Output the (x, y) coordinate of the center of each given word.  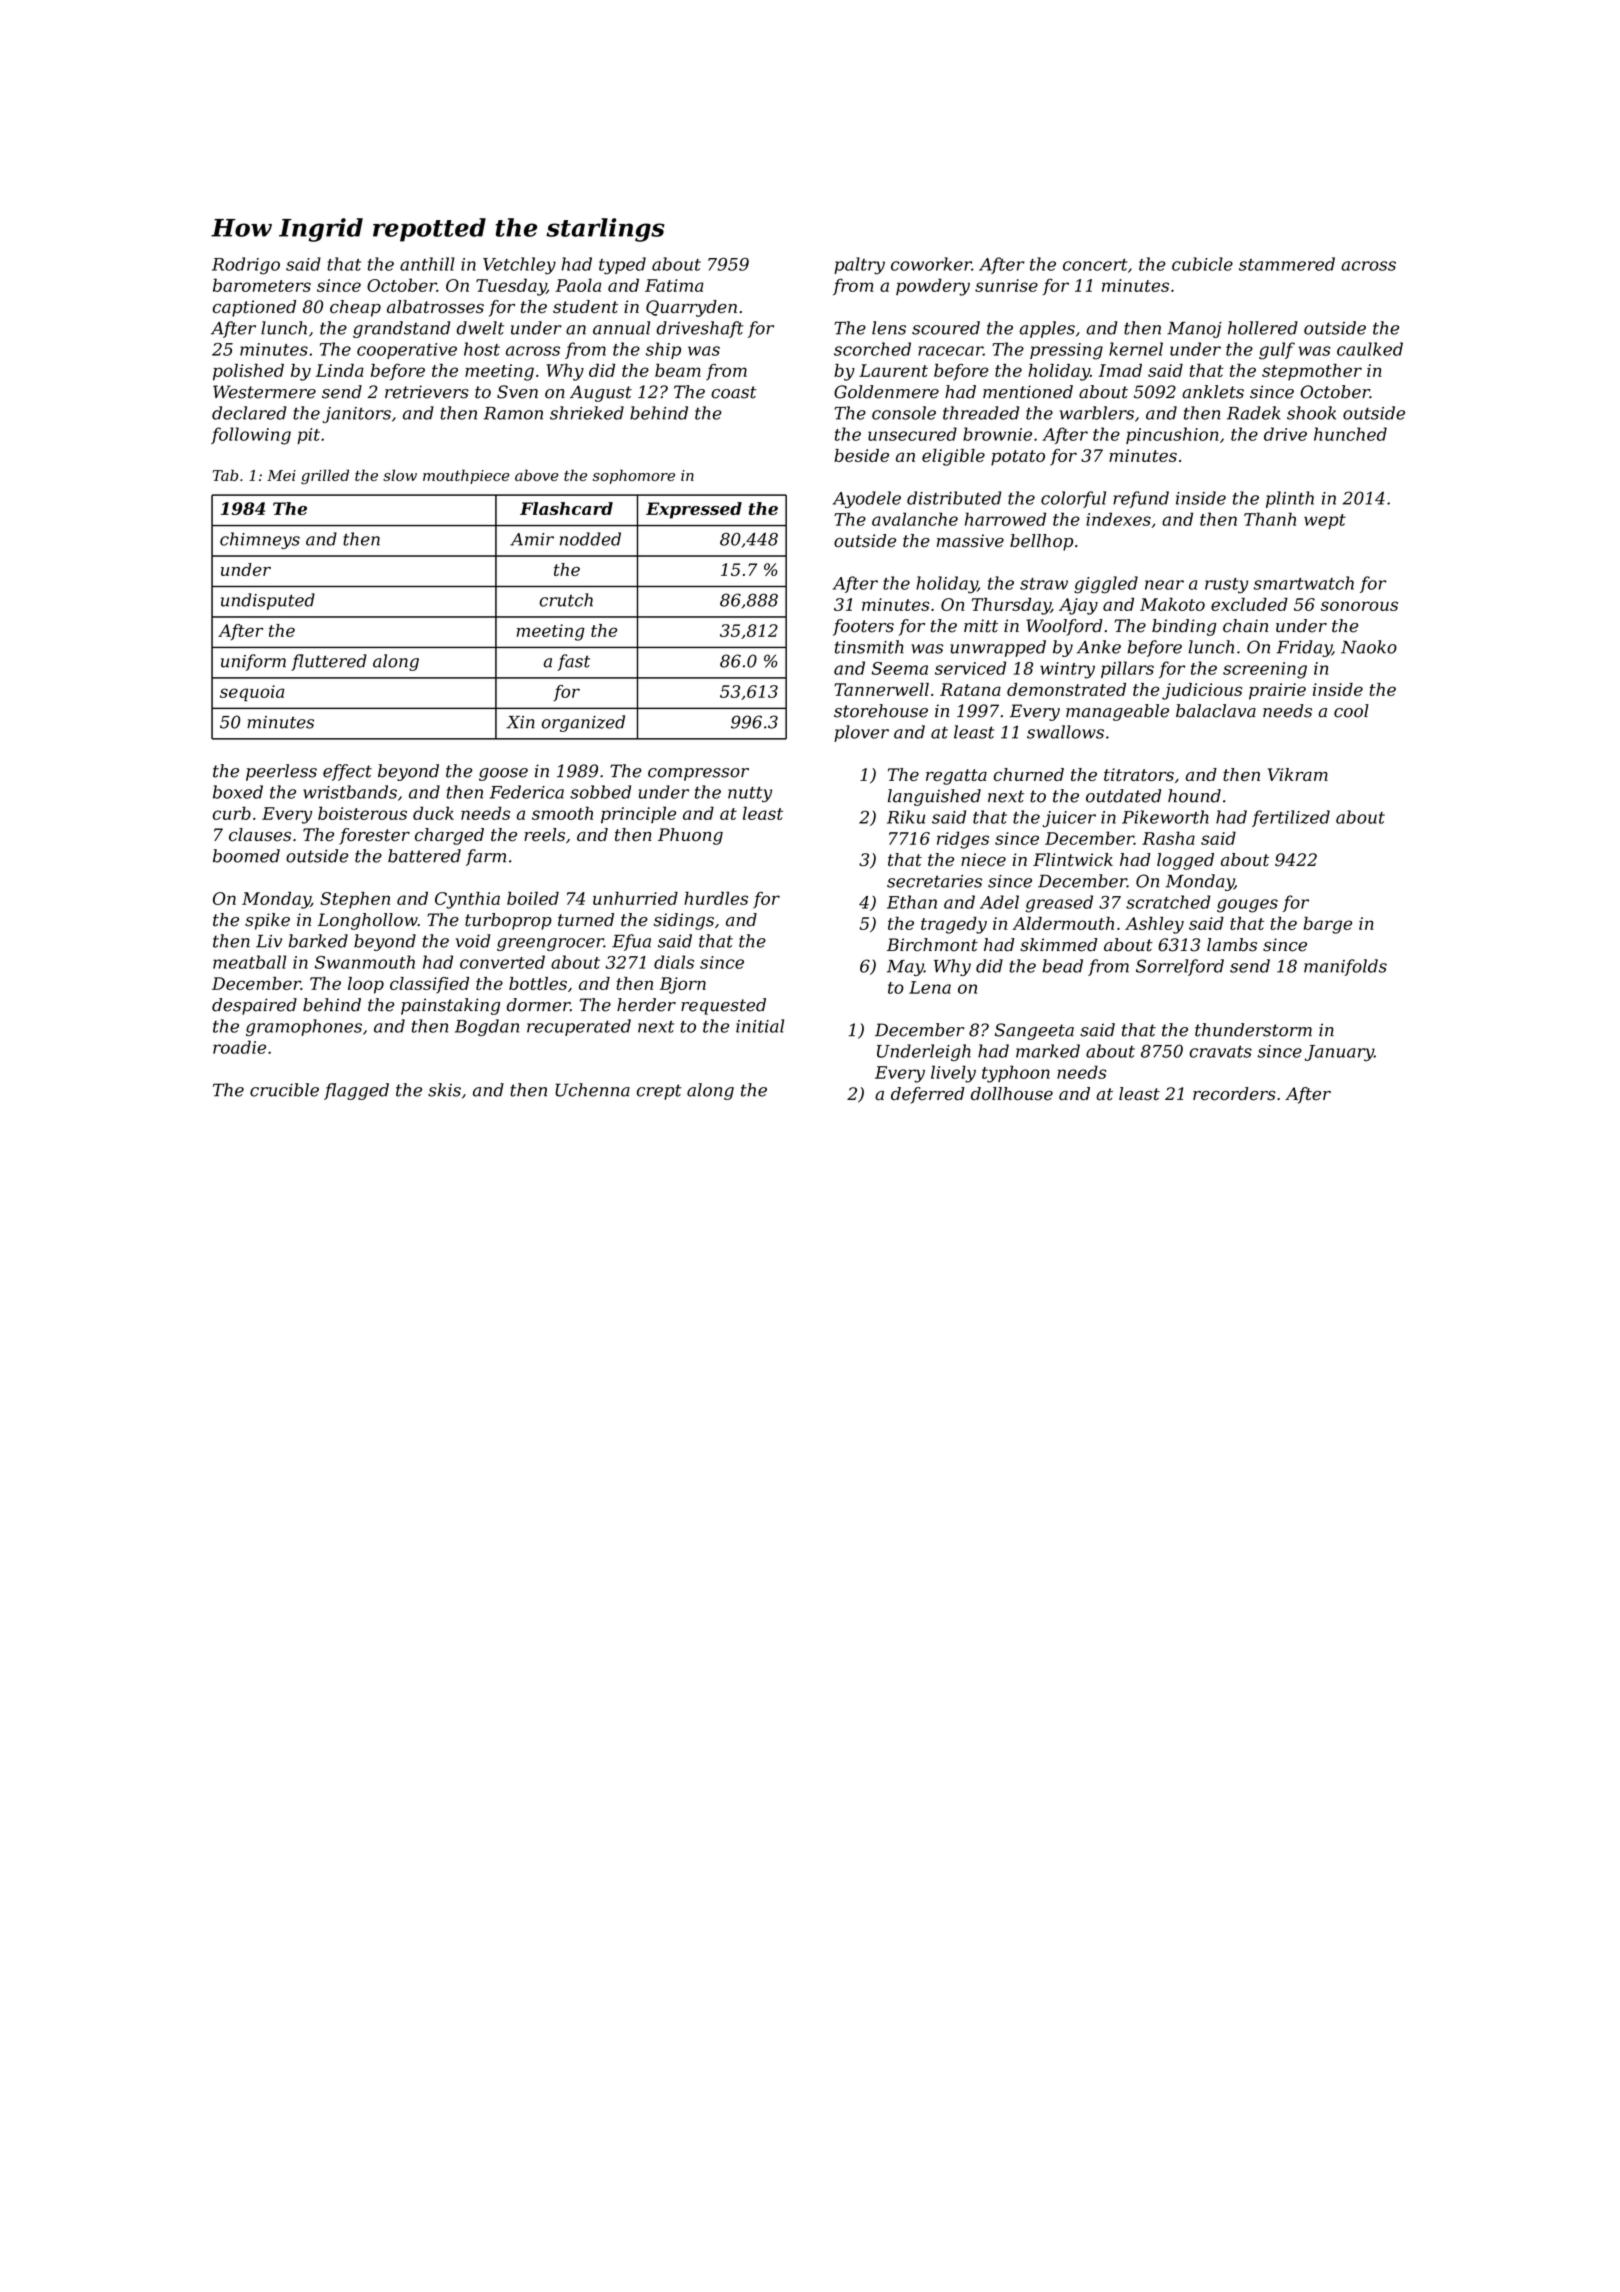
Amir (532, 539)
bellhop (1041, 542)
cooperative (407, 351)
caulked (1370, 349)
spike (267, 921)
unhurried (635, 898)
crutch (566, 600)
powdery (933, 287)
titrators (1139, 774)
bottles (538, 983)
